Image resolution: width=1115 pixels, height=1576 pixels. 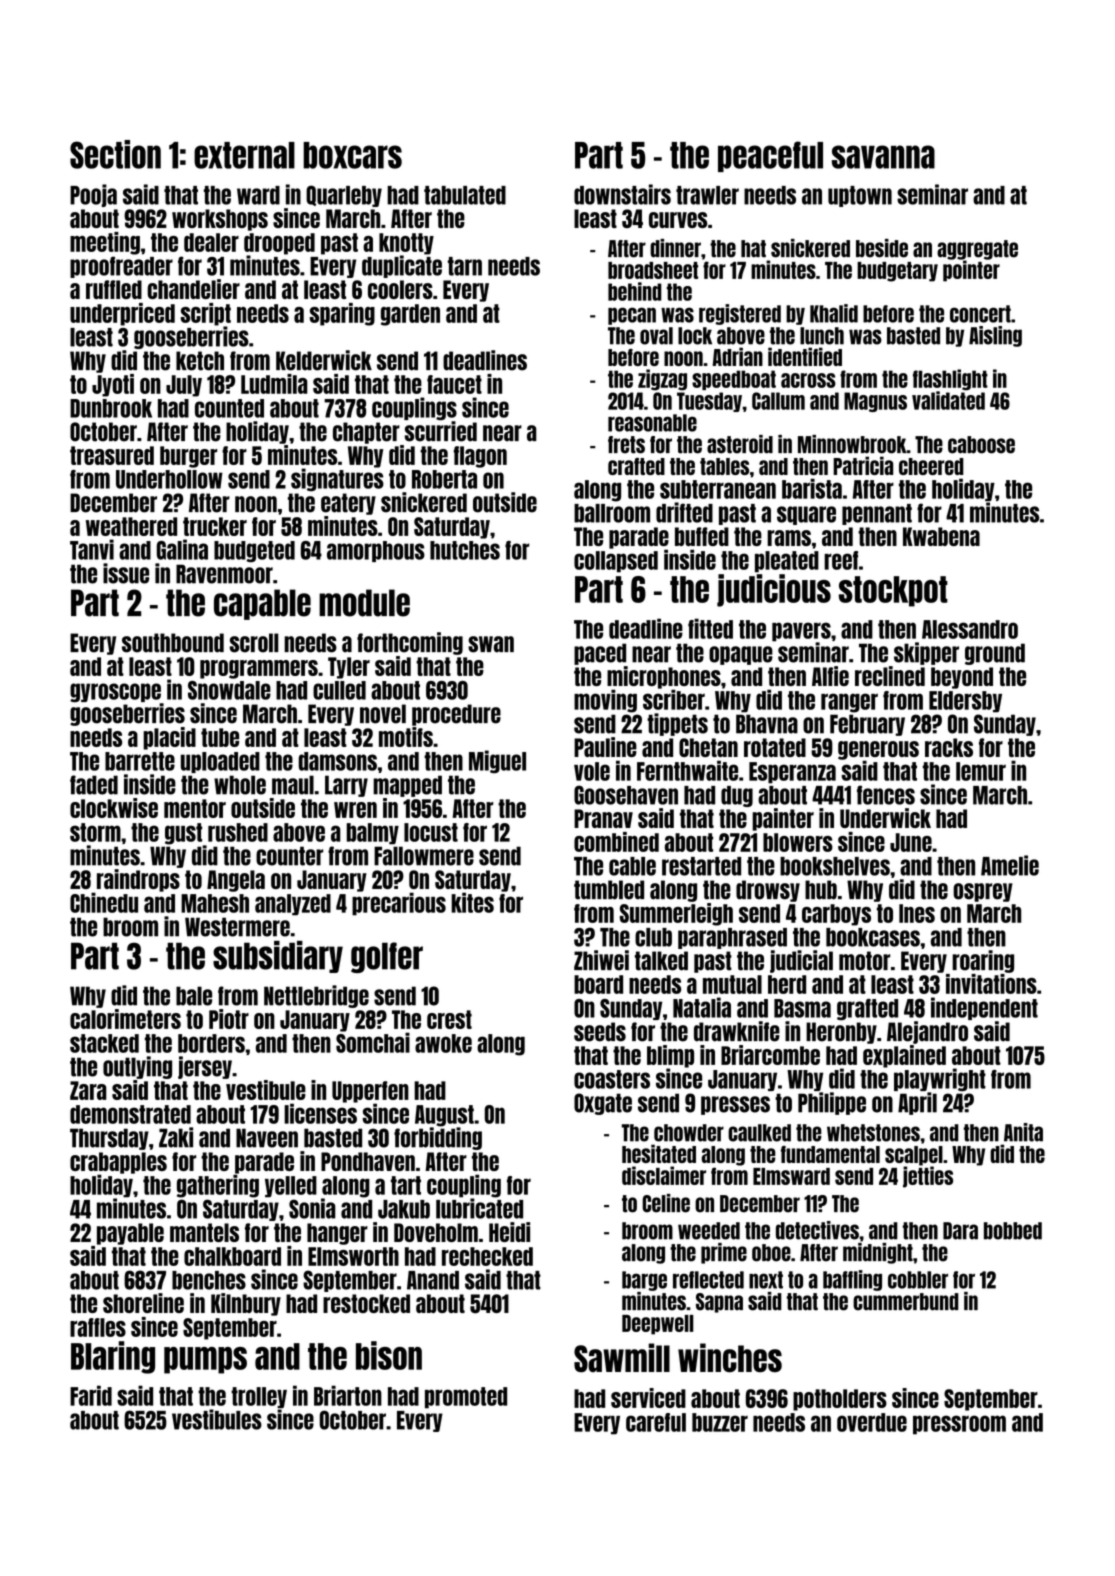 What do you see at coordinates (983, 961) in the page?
I see `roaring` at bounding box center [983, 961].
